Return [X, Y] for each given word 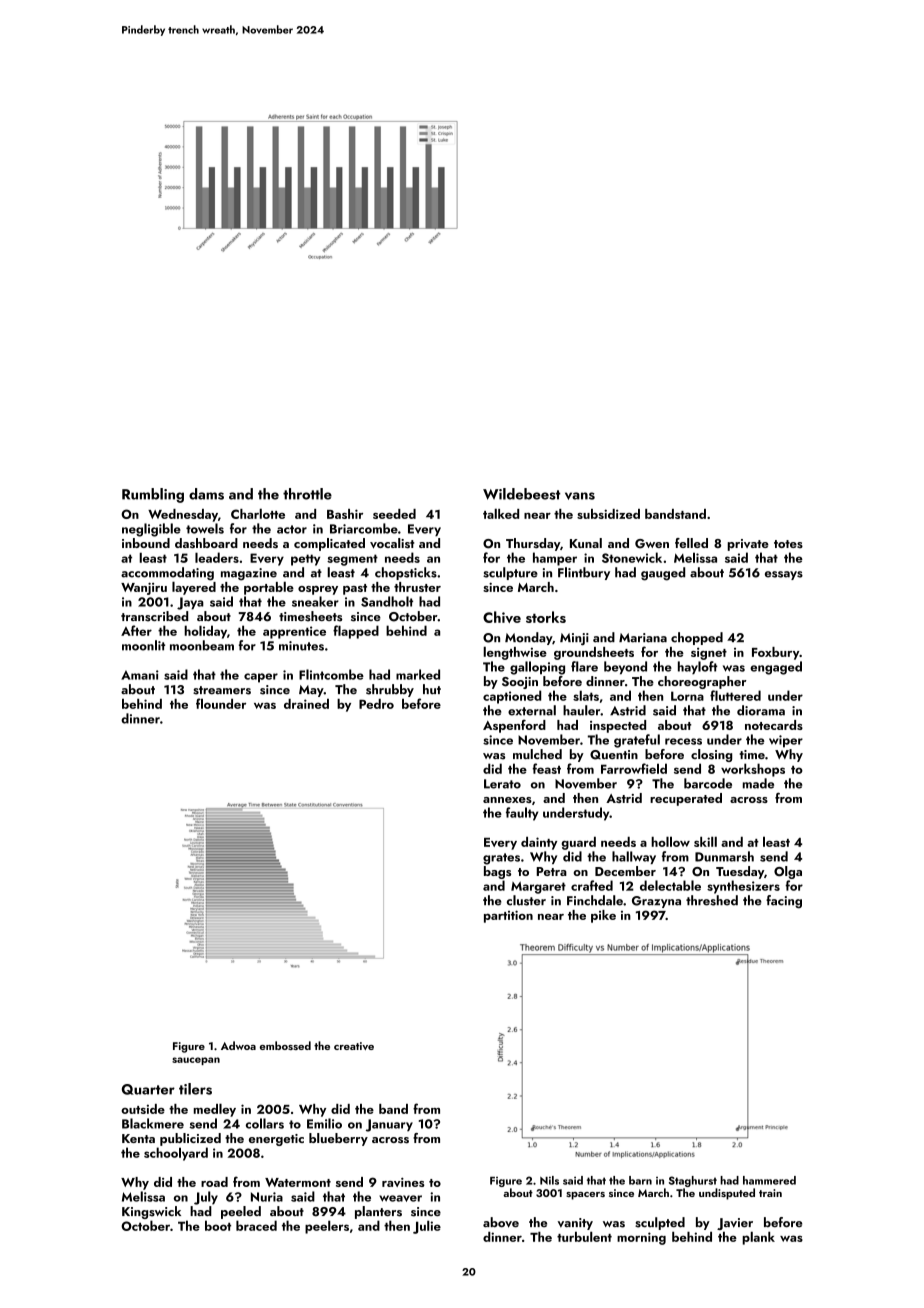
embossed [285, 1045]
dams [206, 494]
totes [788, 544]
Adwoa [238, 1045]
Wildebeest [521, 494]
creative [354, 1046]
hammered [769, 1180]
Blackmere [153, 1123]
